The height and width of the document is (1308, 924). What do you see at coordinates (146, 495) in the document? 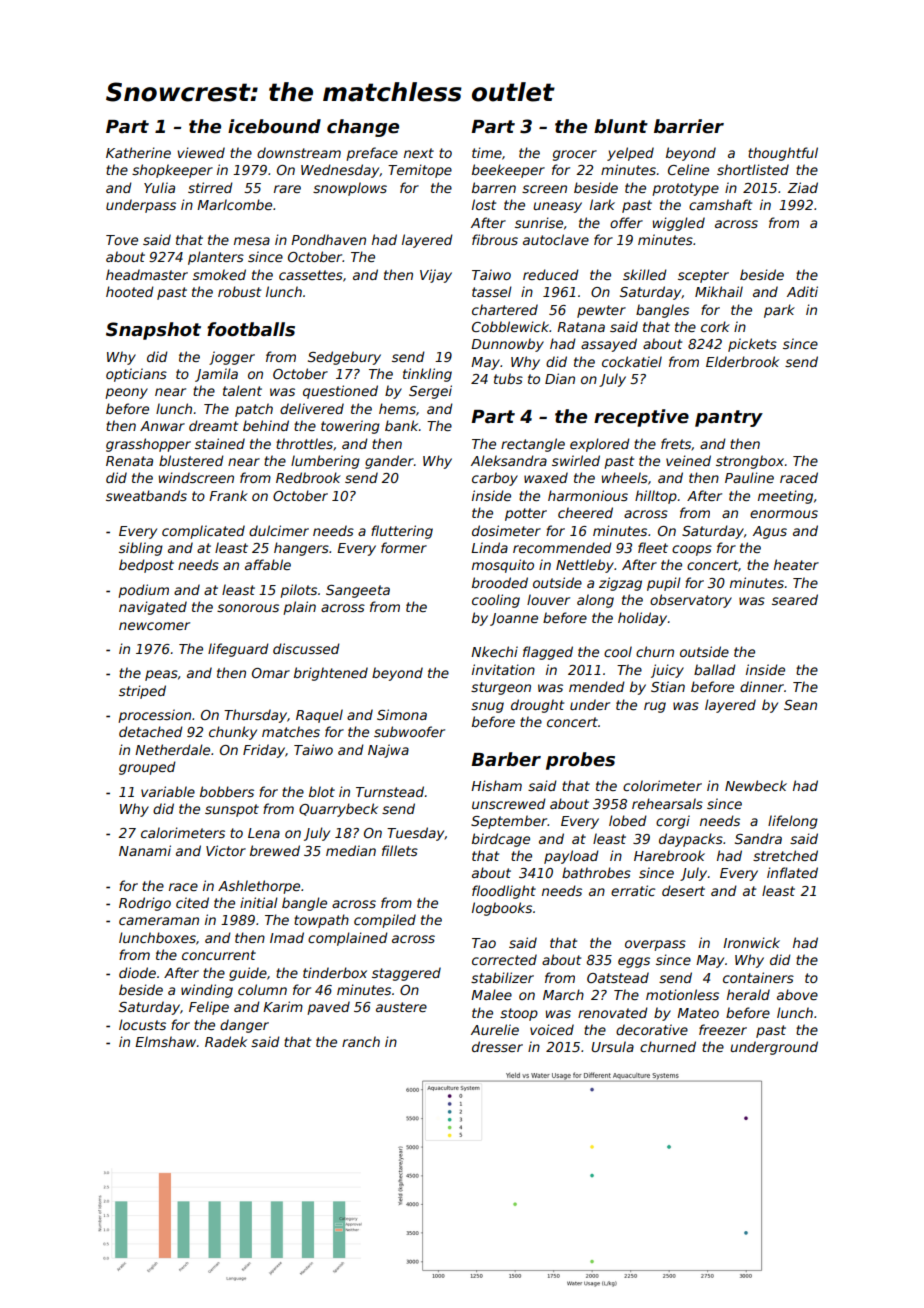
I see `sweatbands` at bounding box center [146, 495].
